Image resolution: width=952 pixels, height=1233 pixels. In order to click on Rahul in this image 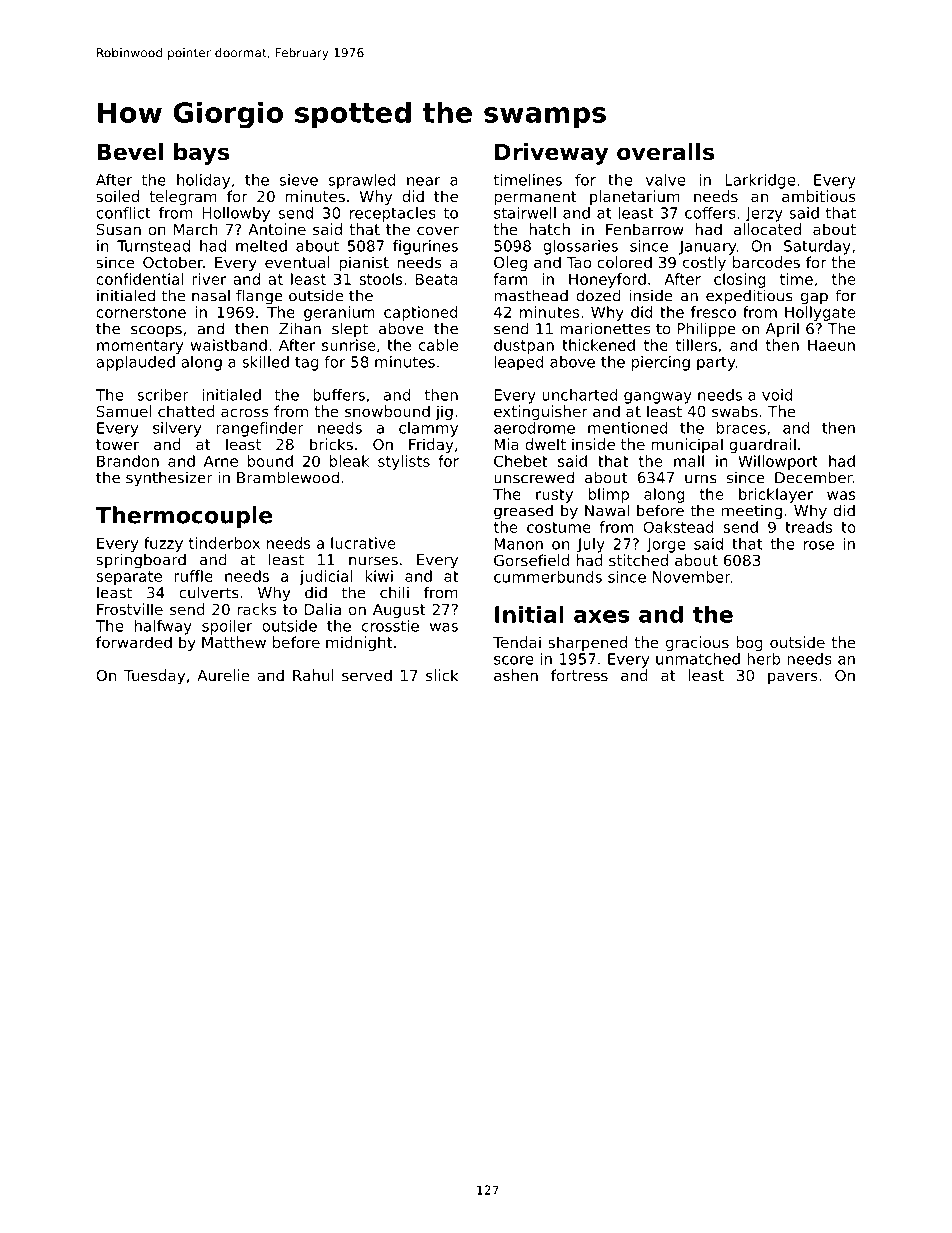, I will do `click(313, 675)`.
